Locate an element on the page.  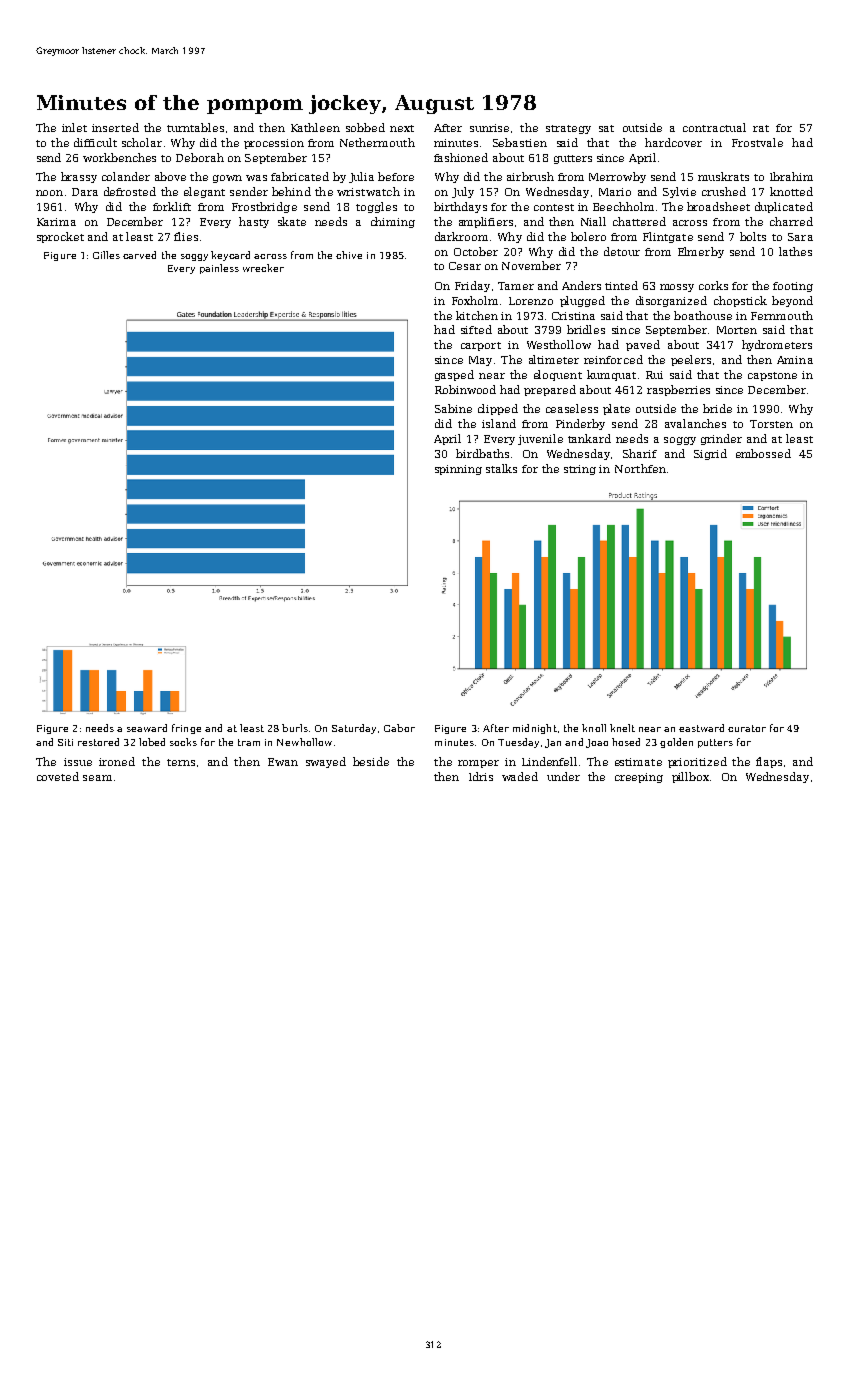
lathes is located at coordinates (795, 251).
